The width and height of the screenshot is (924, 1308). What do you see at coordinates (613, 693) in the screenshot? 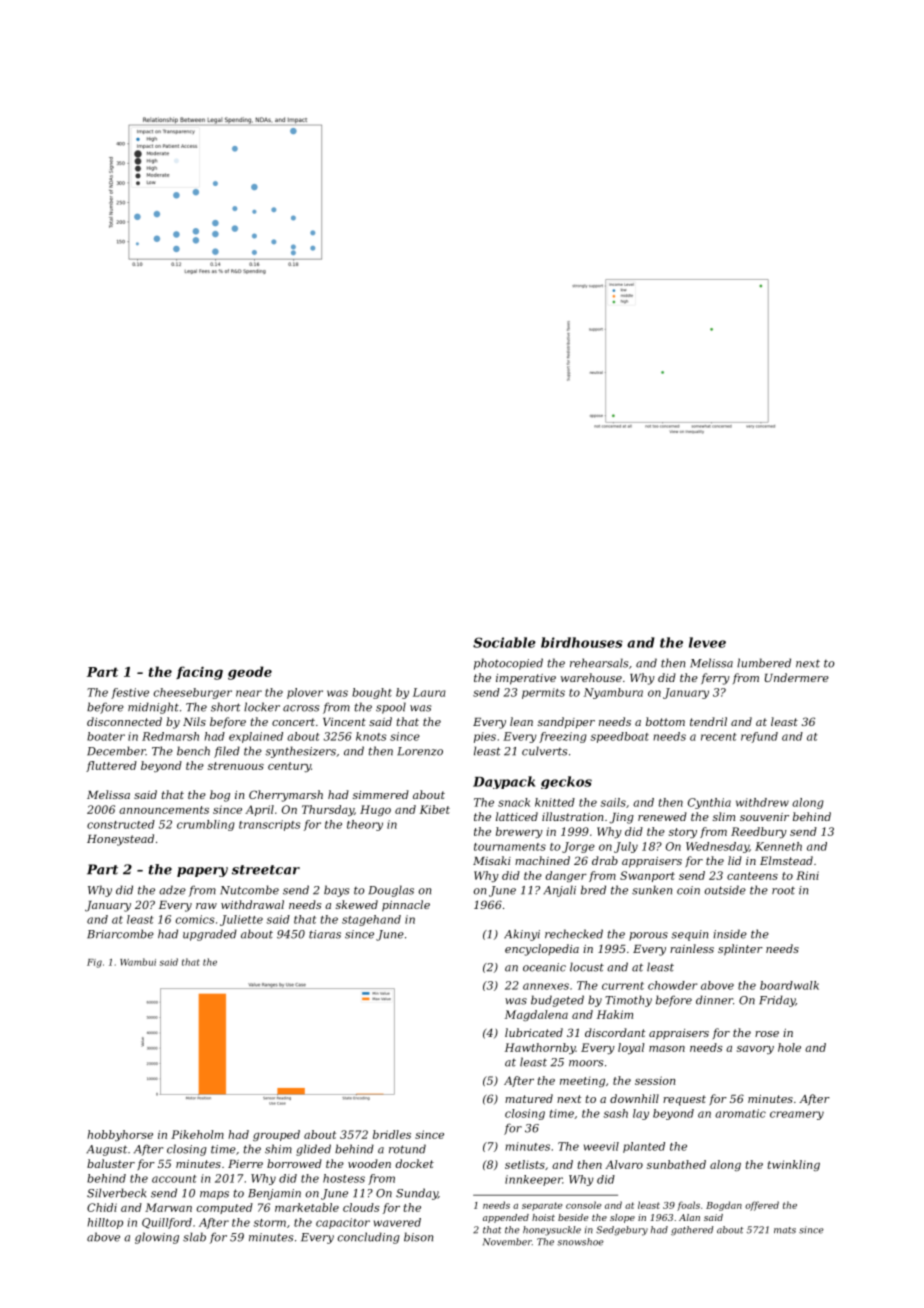
I see `Nyambura` at bounding box center [613, 693].
